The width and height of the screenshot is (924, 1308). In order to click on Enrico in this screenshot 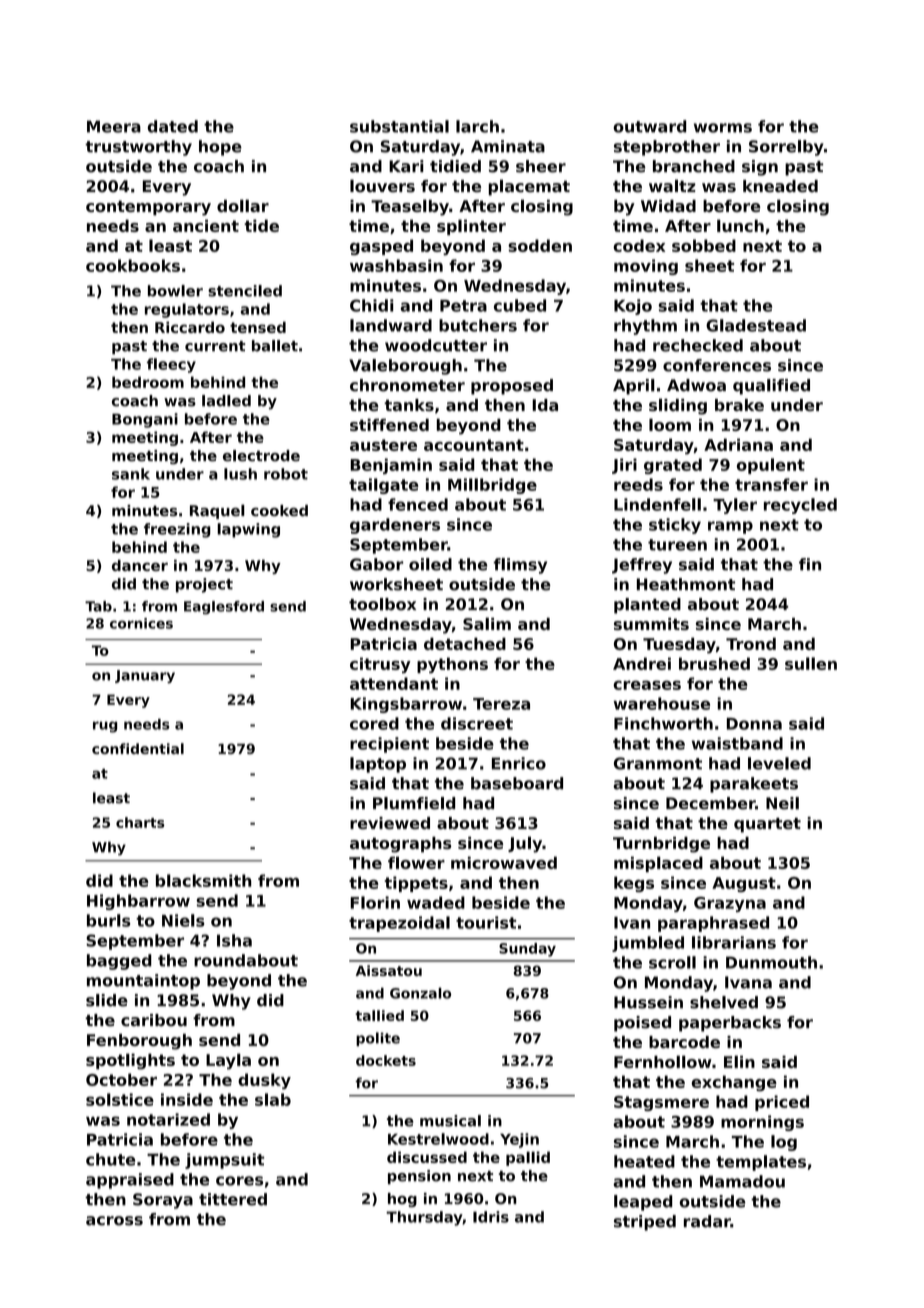, I will do `click(519, 763)`.
